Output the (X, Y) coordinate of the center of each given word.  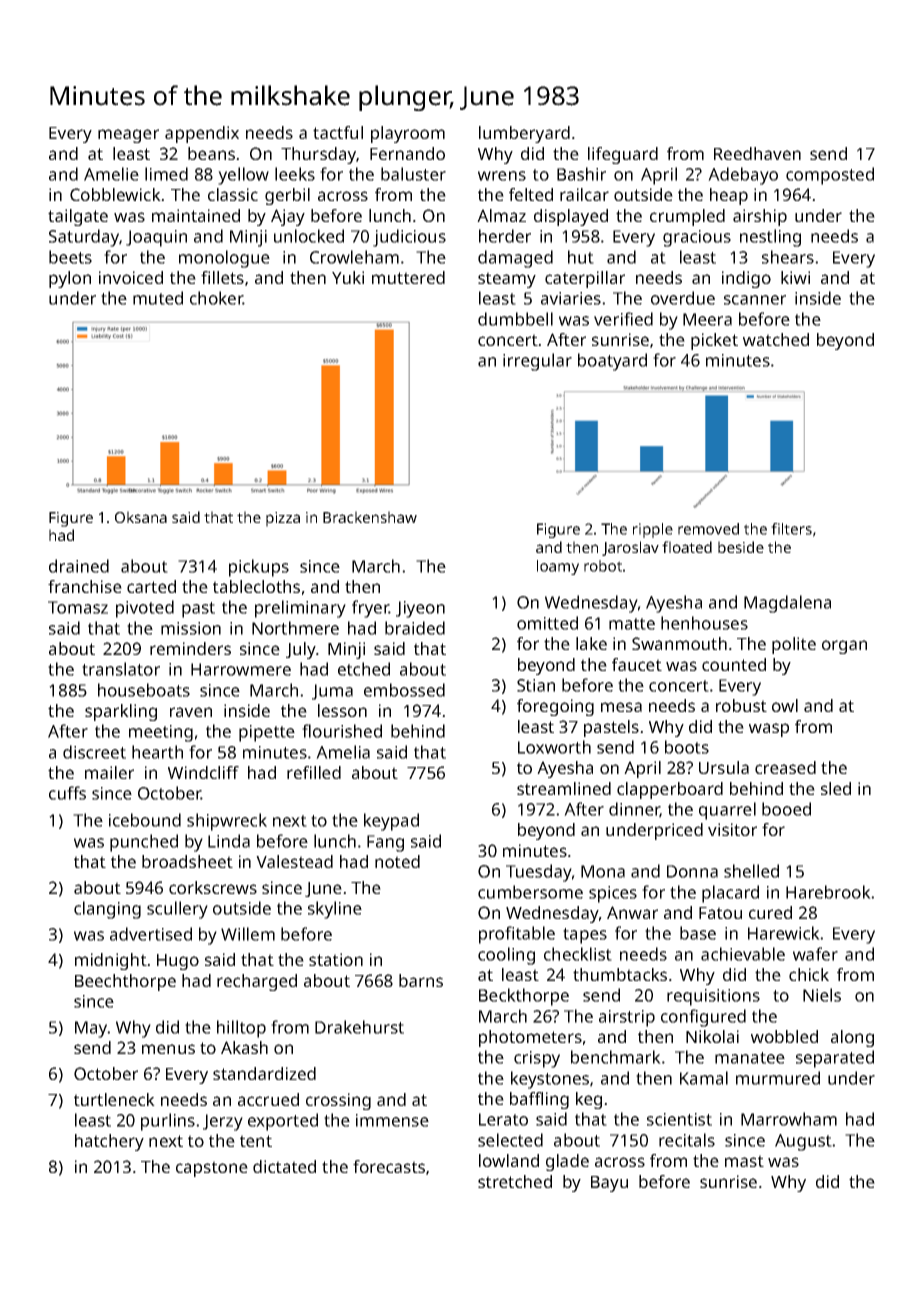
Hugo (178, 962)
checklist (578, 954)
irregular (537, 362)
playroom (408, 134)
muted (158, 298)
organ (844, 647)
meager (128, 136)
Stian (536, 685)
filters (791, 529)
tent (256, 1141)
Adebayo (743, 176)
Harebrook (828, 892)
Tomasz (78, 607)
